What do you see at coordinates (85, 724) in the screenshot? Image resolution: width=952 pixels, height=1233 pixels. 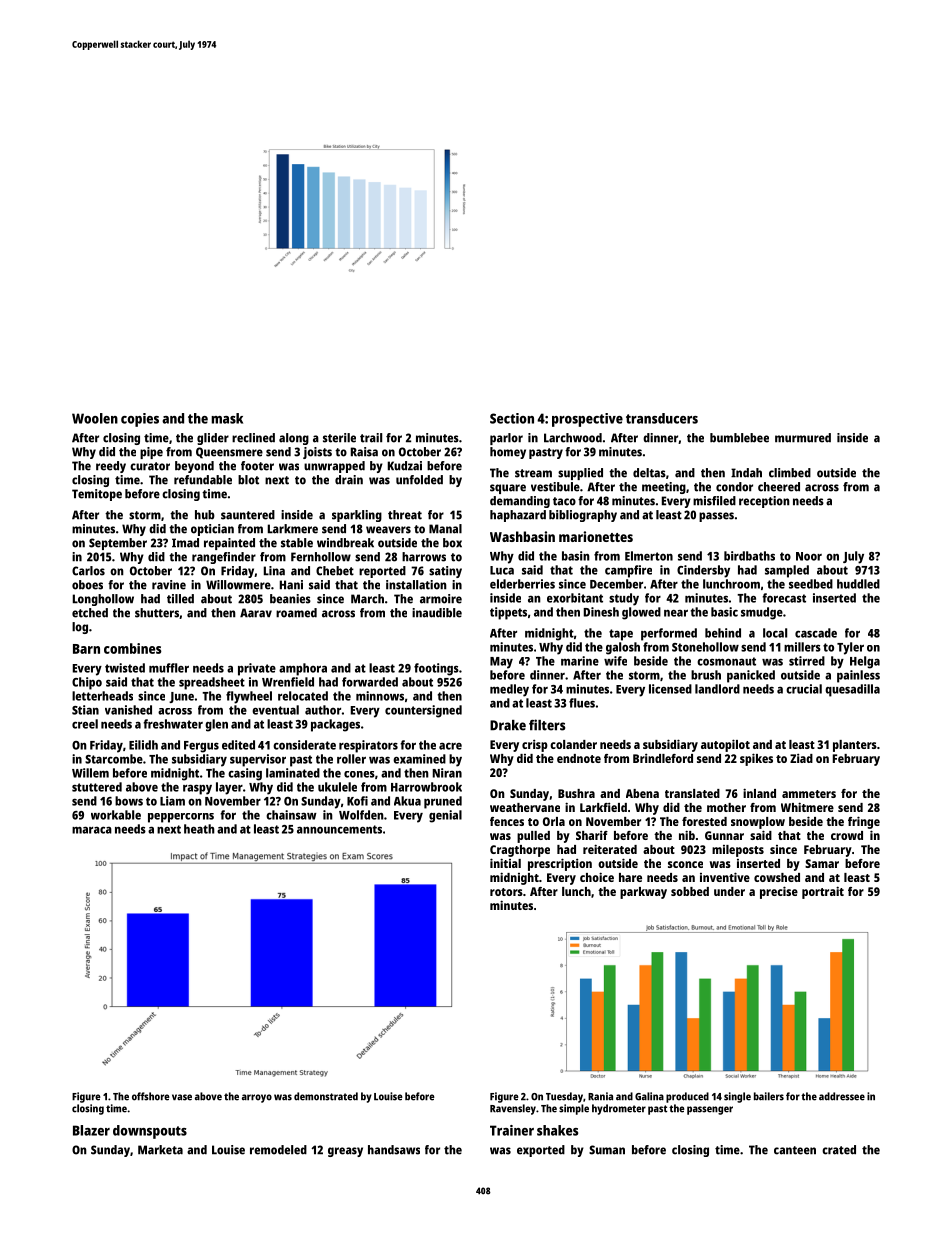 I see `creel` at bounding box center [85, 724].
